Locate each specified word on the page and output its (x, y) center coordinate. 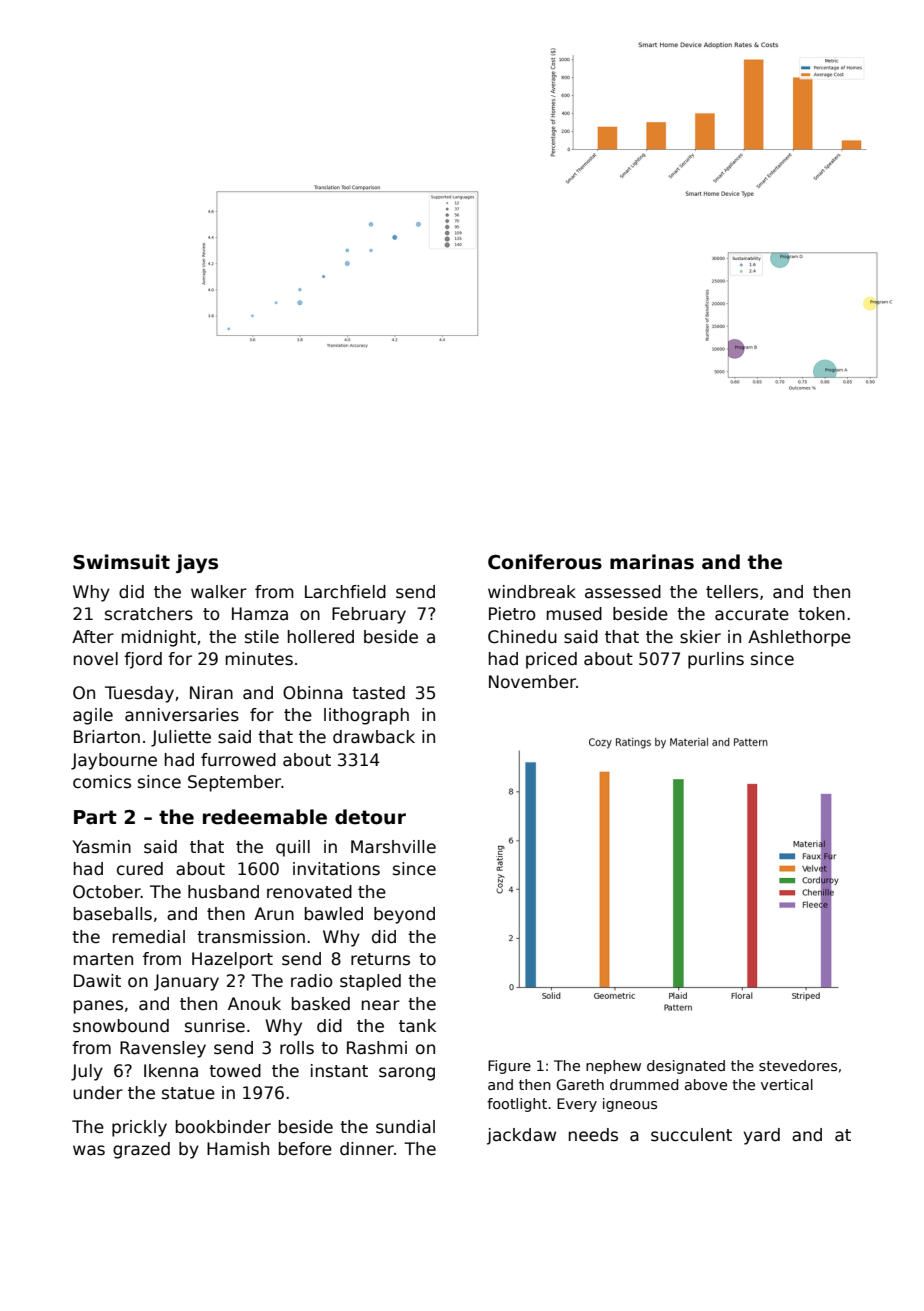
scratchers (149, 614)
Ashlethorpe (799, 638)
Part (95, 817)
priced (551, 660)
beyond (404, 915)
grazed (141, 1150)
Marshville (393, 847)
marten (103, 959)
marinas (652, 562)
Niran (211, 693)
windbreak (532, 592)
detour (370, 817)
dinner (367, 1148)
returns (380, 959)
